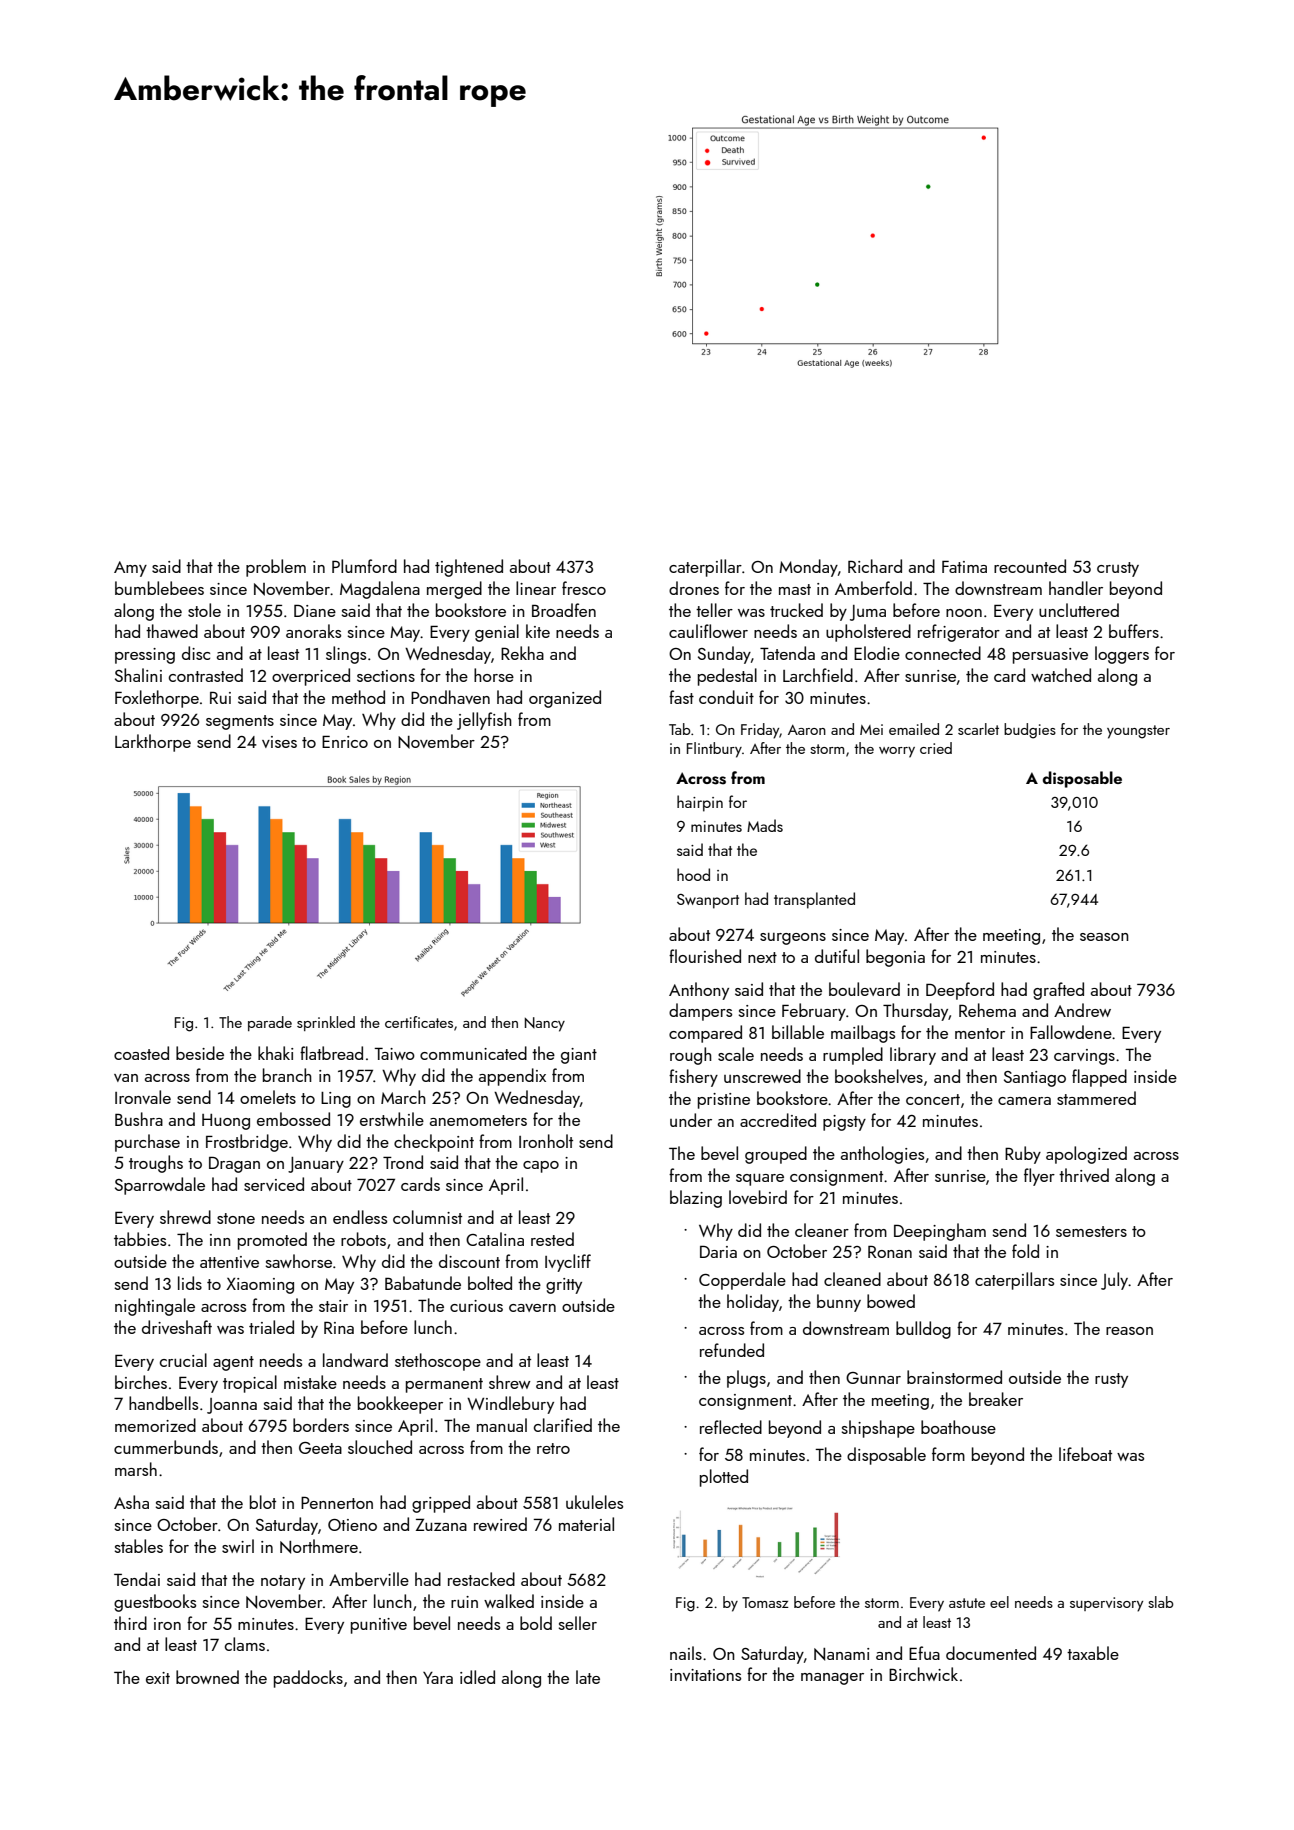 Image resolution: width=1294 pixels, height=1830 pixels. I want to click on cummerbunds, so click(166, 1447).
